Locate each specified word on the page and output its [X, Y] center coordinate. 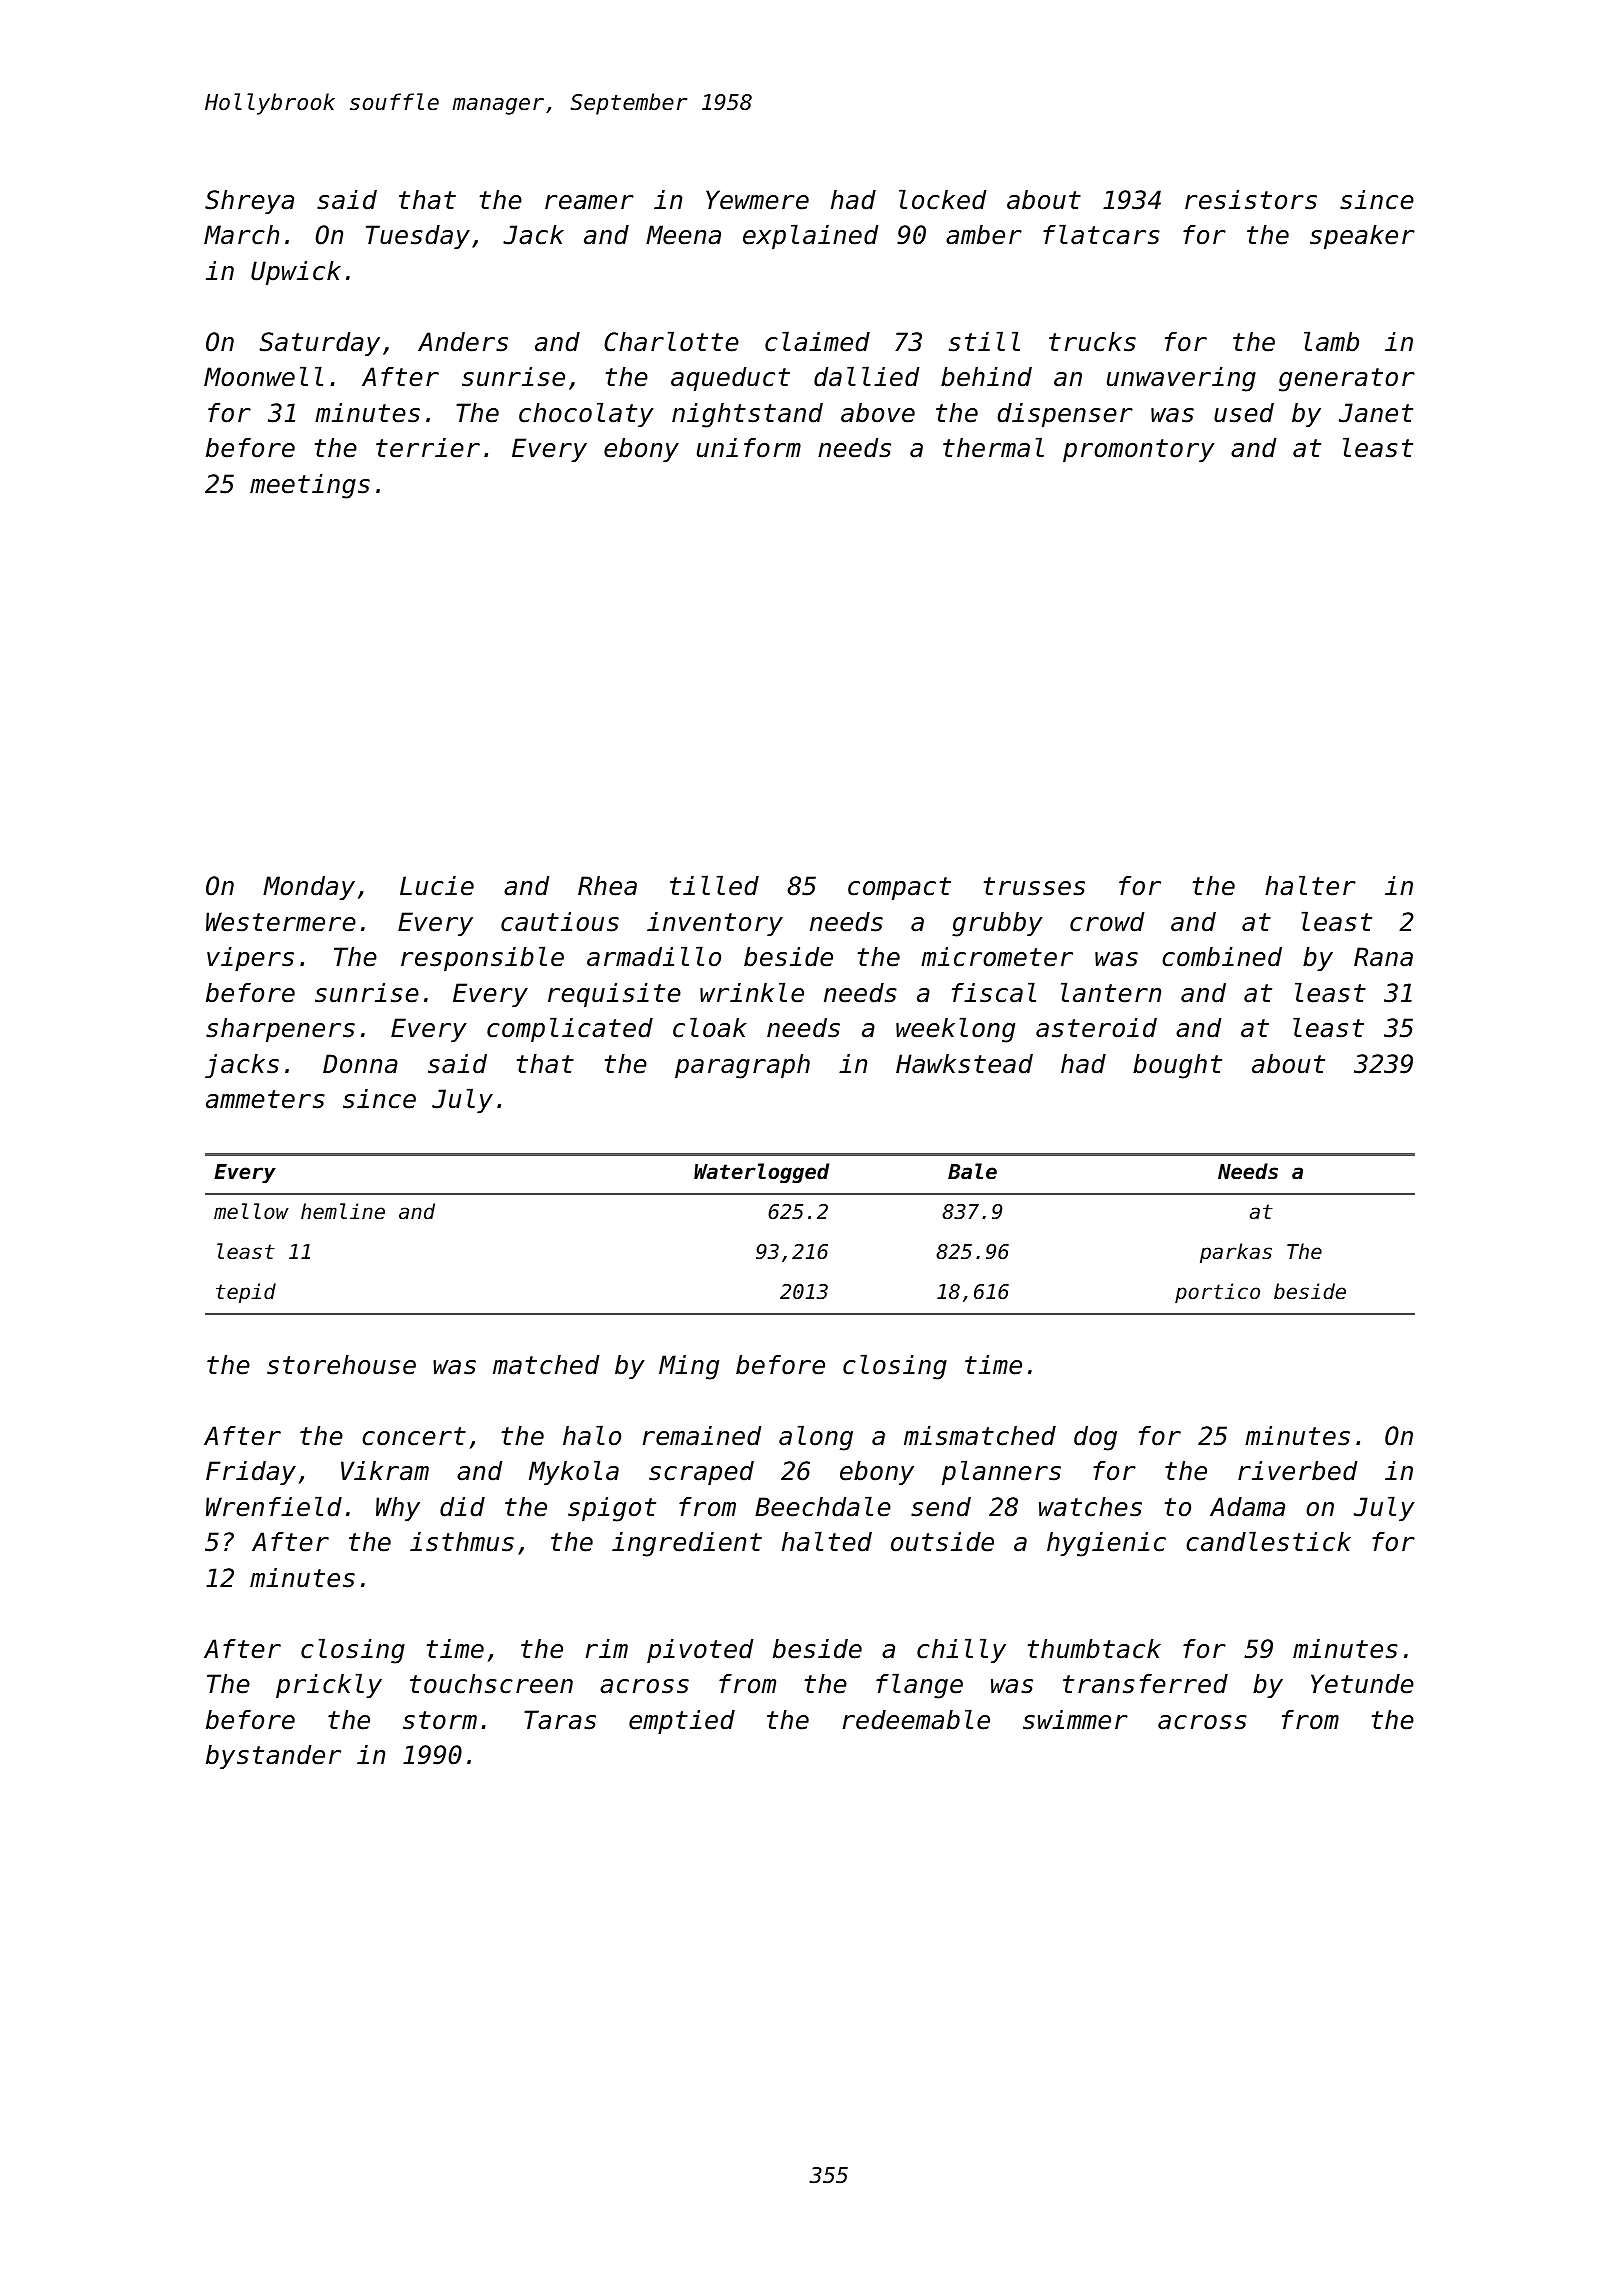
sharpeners [280, 1030]
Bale [972, 1171]
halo [592, 1435]
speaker [1362, 237]
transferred [1145, 1684]
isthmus [462, 1542]
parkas [1236, 1253]
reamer [589, 202]
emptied [682, 1722]
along [816, 1438]
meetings [310, 486]
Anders [463, 342]
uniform [749, 448]
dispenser [1065, 415]
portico [1217, 1293]
